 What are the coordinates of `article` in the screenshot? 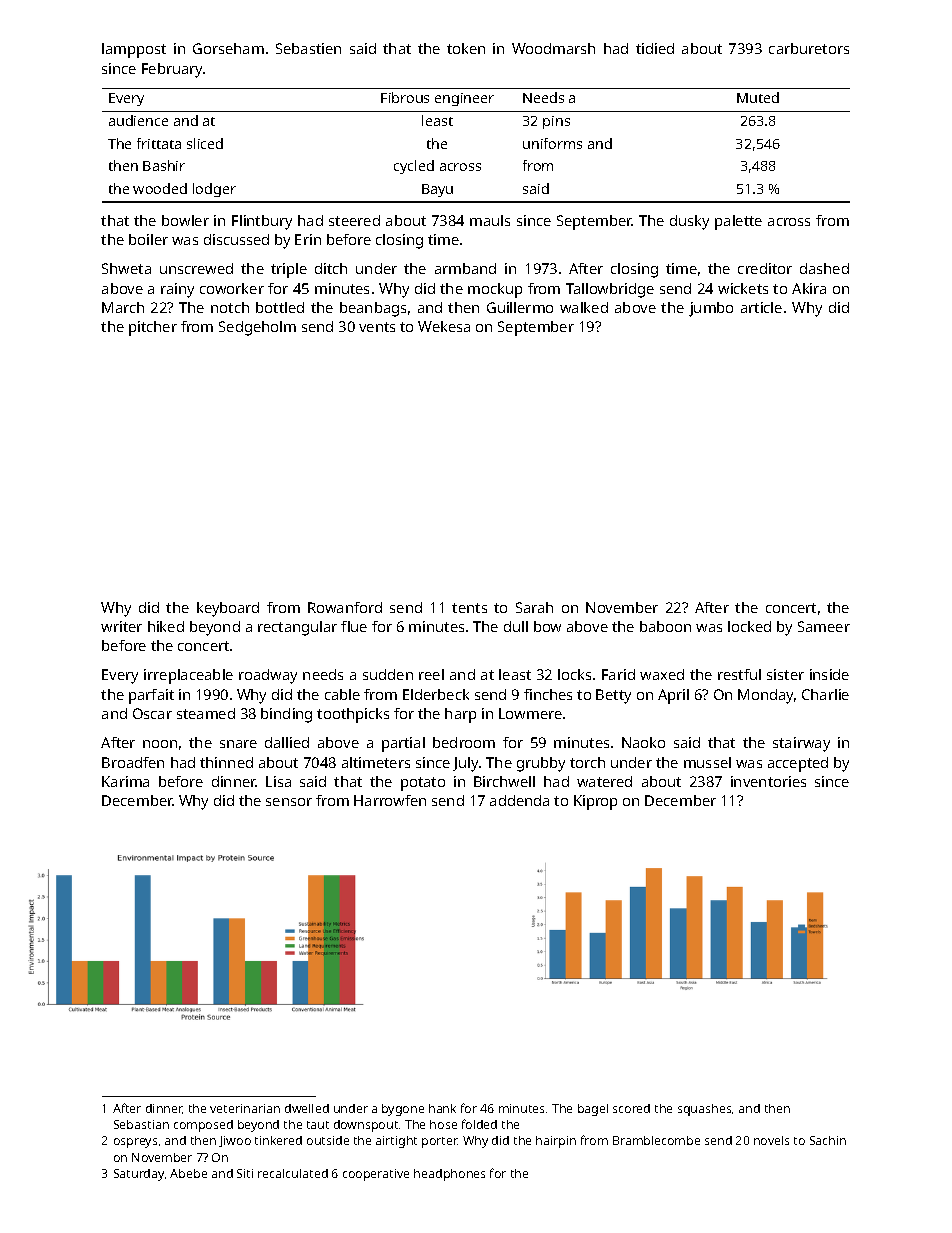 It's located at (761, 307).
